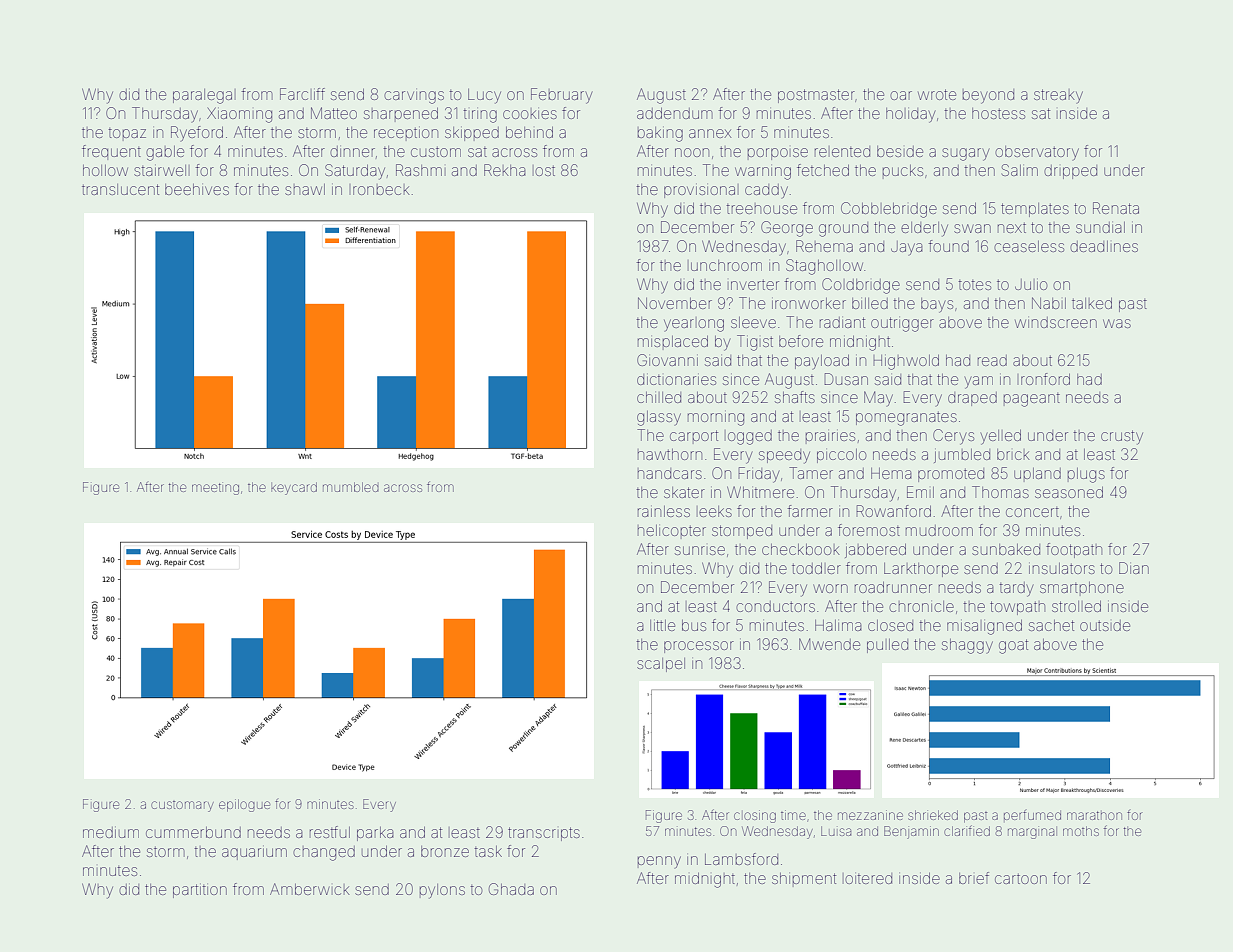 Image resolution: width=1233 pixels, height=952 pixels. What do you see at coordinates (659, 418) in the screenshot?
I see `glassy` at bounding box center [659, 418].
